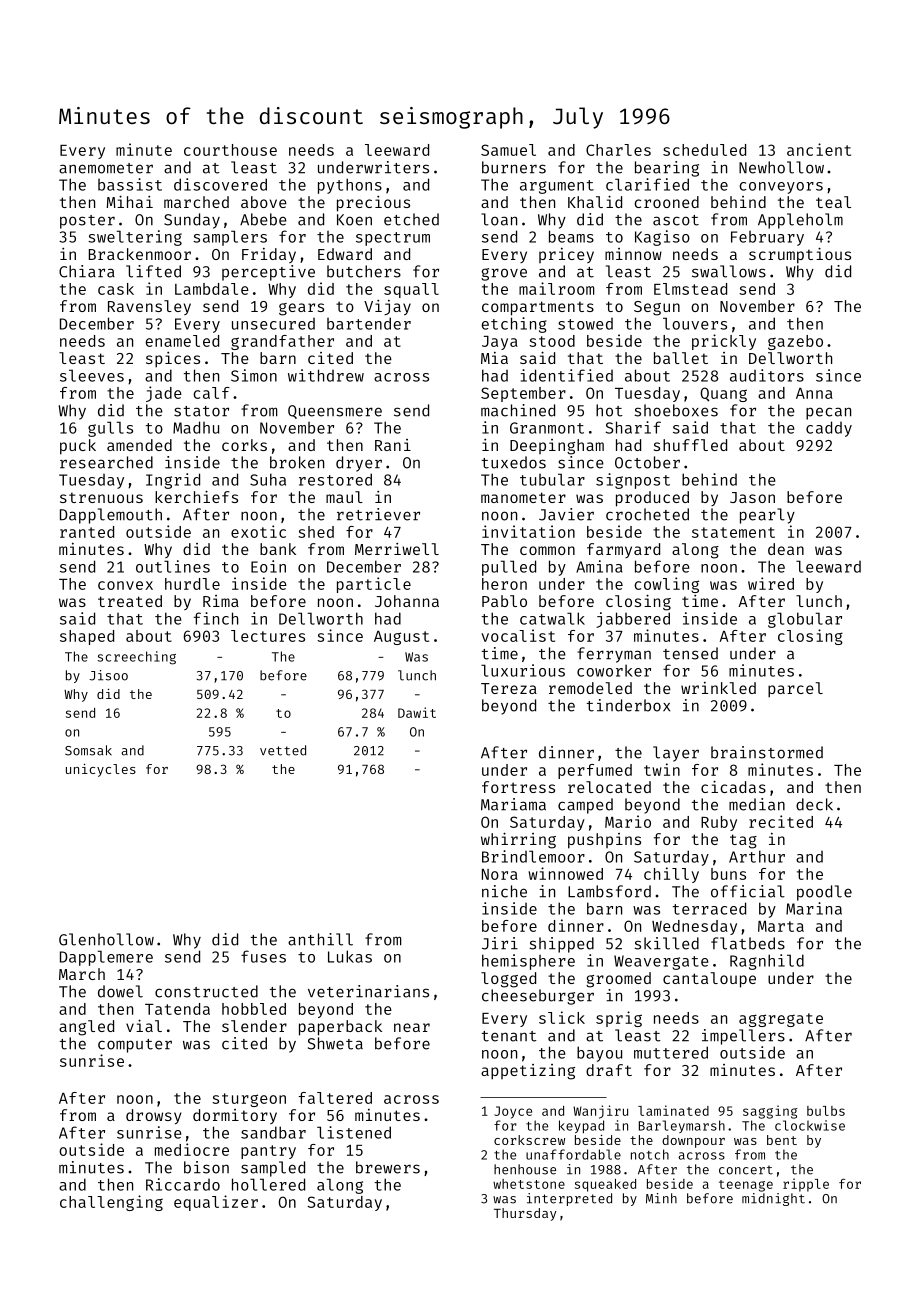  I want to click on Samuel, so click(508, 150).
